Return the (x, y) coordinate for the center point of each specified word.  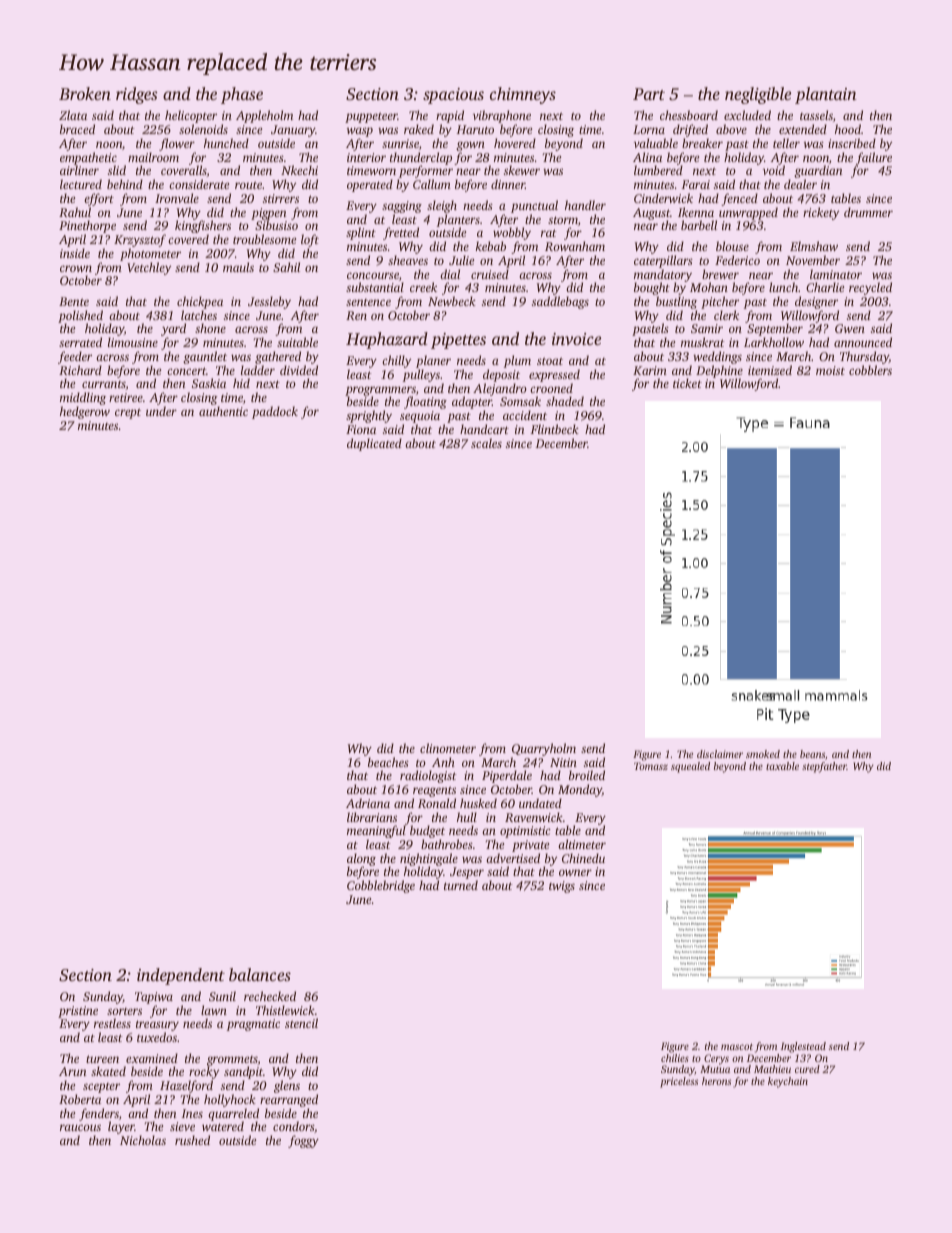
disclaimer (720, 754)
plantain (826, 95)
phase (242, 95)
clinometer (448, 748)
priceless (679, 1082)
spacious (453, 96)
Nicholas (143, 1140)
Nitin (563, 762)
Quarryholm (544, 749)
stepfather (824, 767)
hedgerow (85, 412)
